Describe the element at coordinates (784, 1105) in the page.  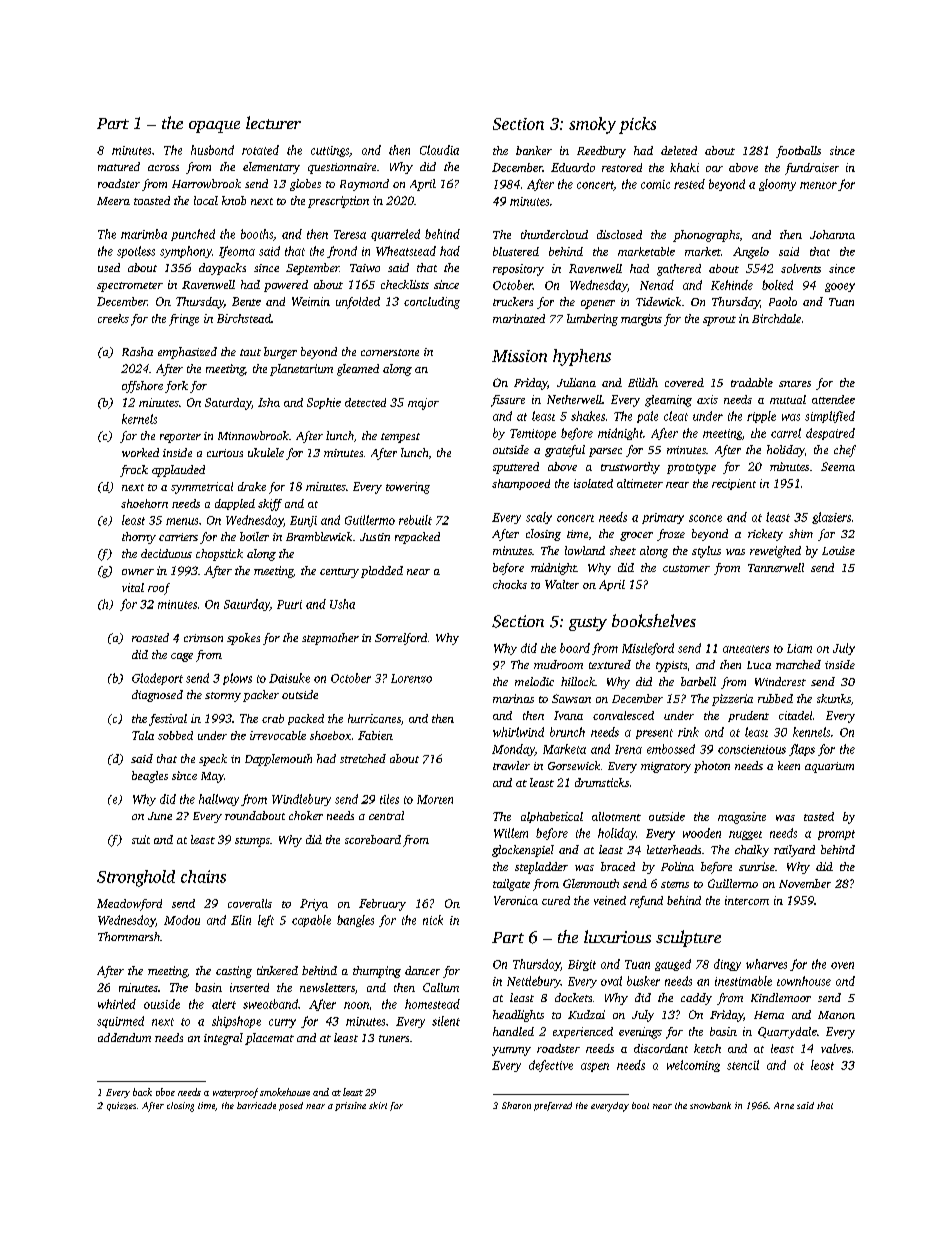
I see `Arne` at that location.
